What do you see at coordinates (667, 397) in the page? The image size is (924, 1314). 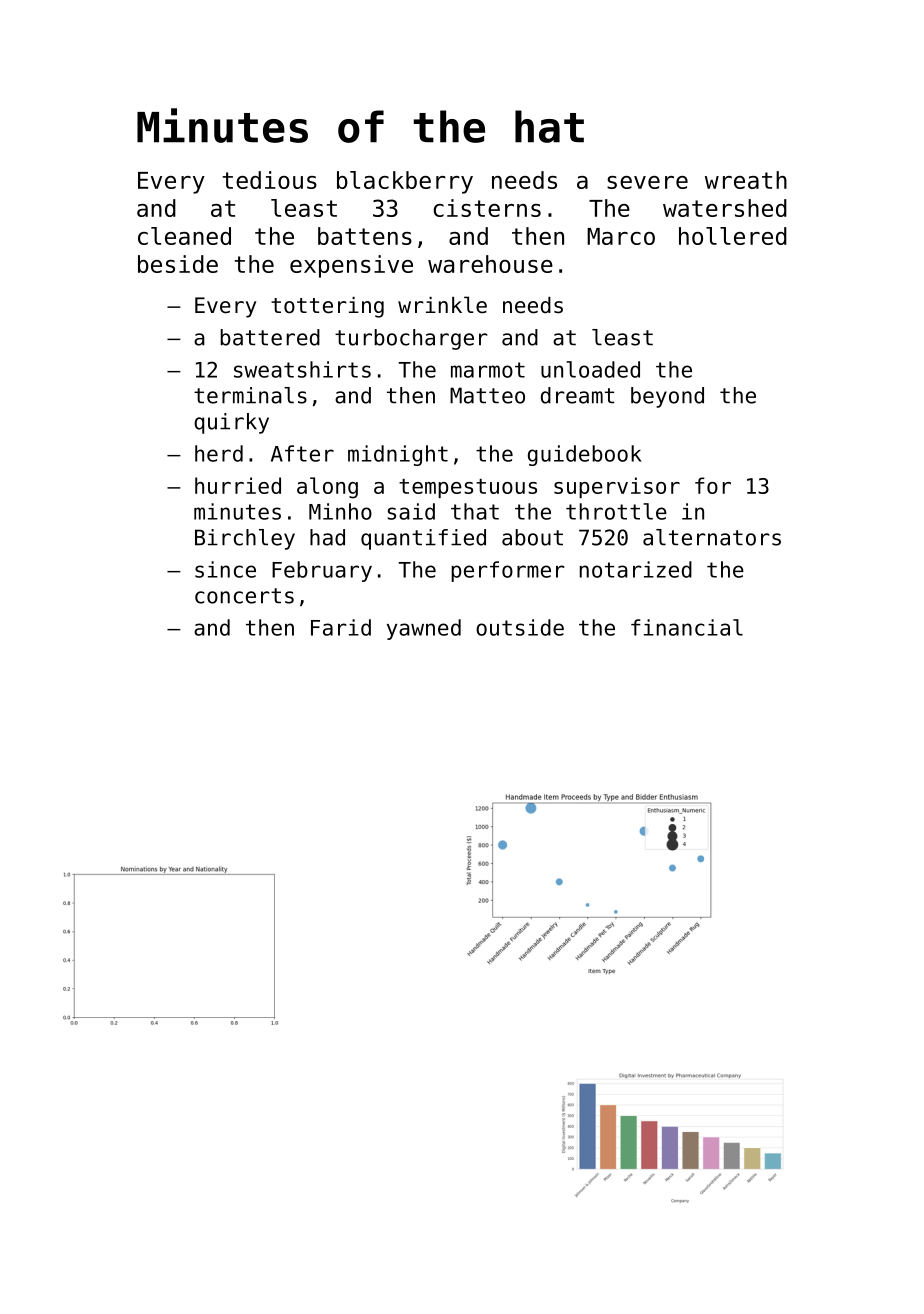 I see `beyond` at bounding box center [667, 397].
